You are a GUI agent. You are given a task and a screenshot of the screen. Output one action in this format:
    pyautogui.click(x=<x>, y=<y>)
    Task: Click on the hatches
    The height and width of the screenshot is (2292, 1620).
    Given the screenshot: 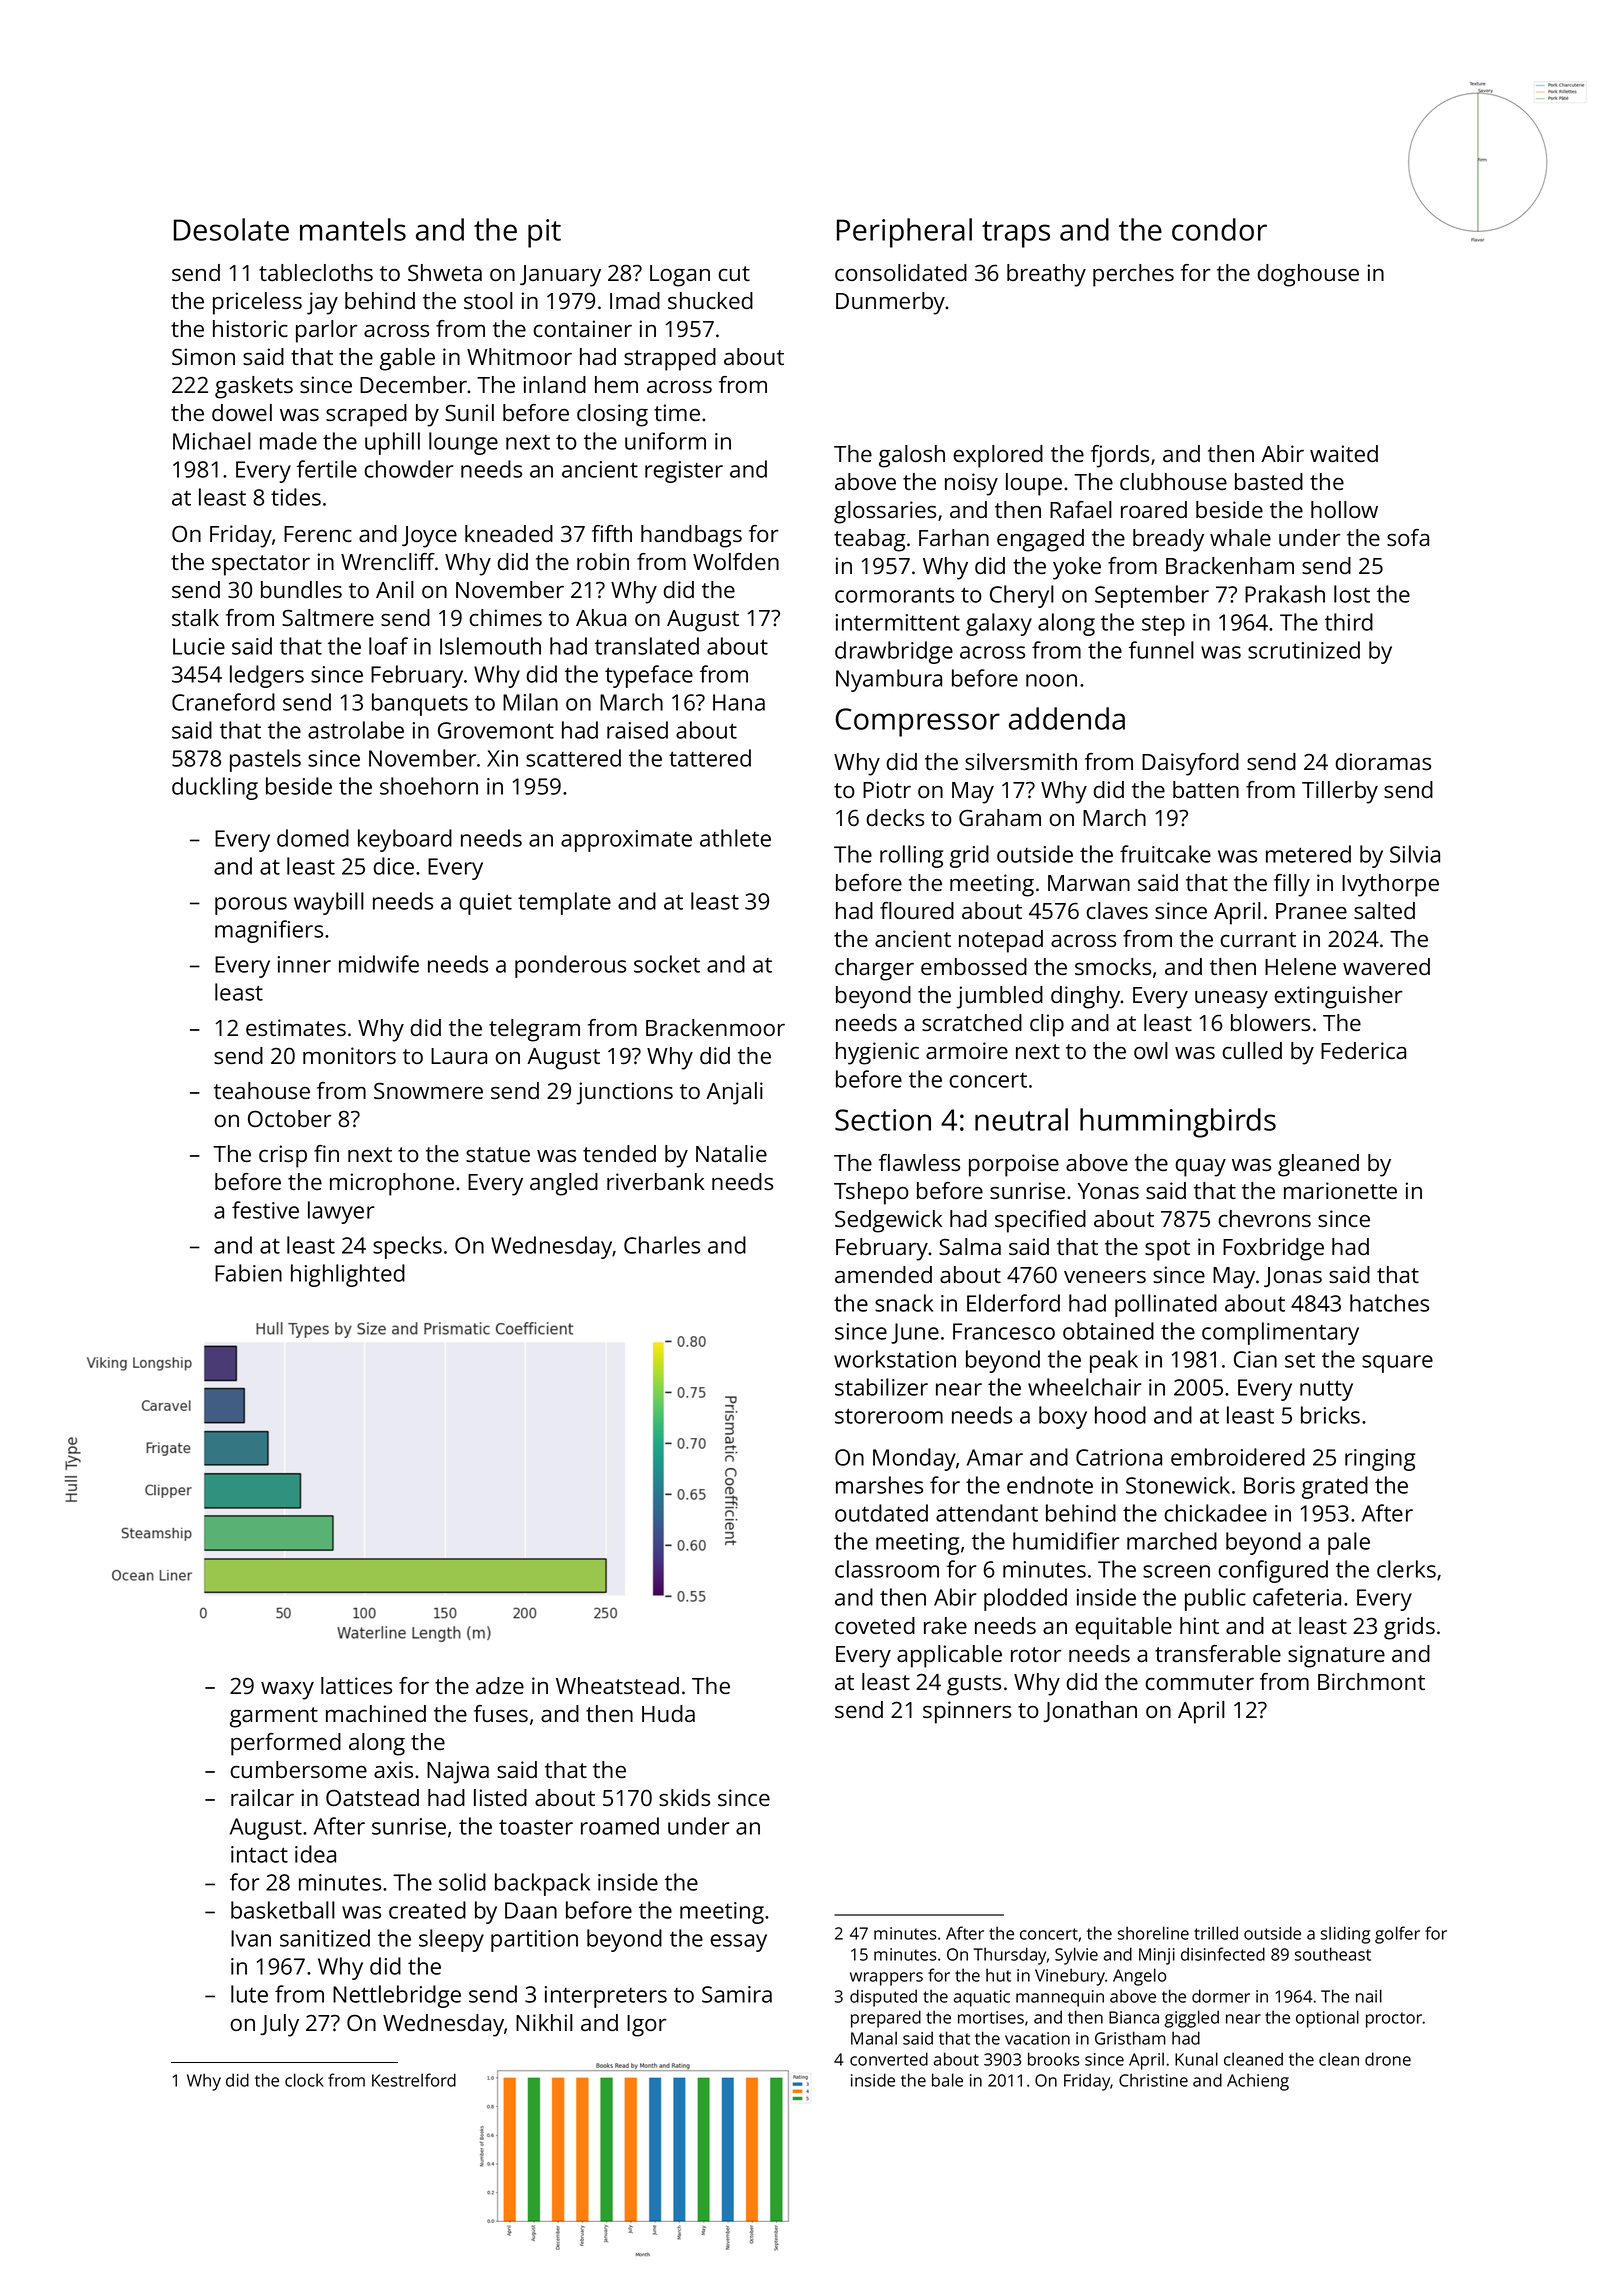 What is the action you would take?
    pyautogui.click(x=1389, y=1303)
